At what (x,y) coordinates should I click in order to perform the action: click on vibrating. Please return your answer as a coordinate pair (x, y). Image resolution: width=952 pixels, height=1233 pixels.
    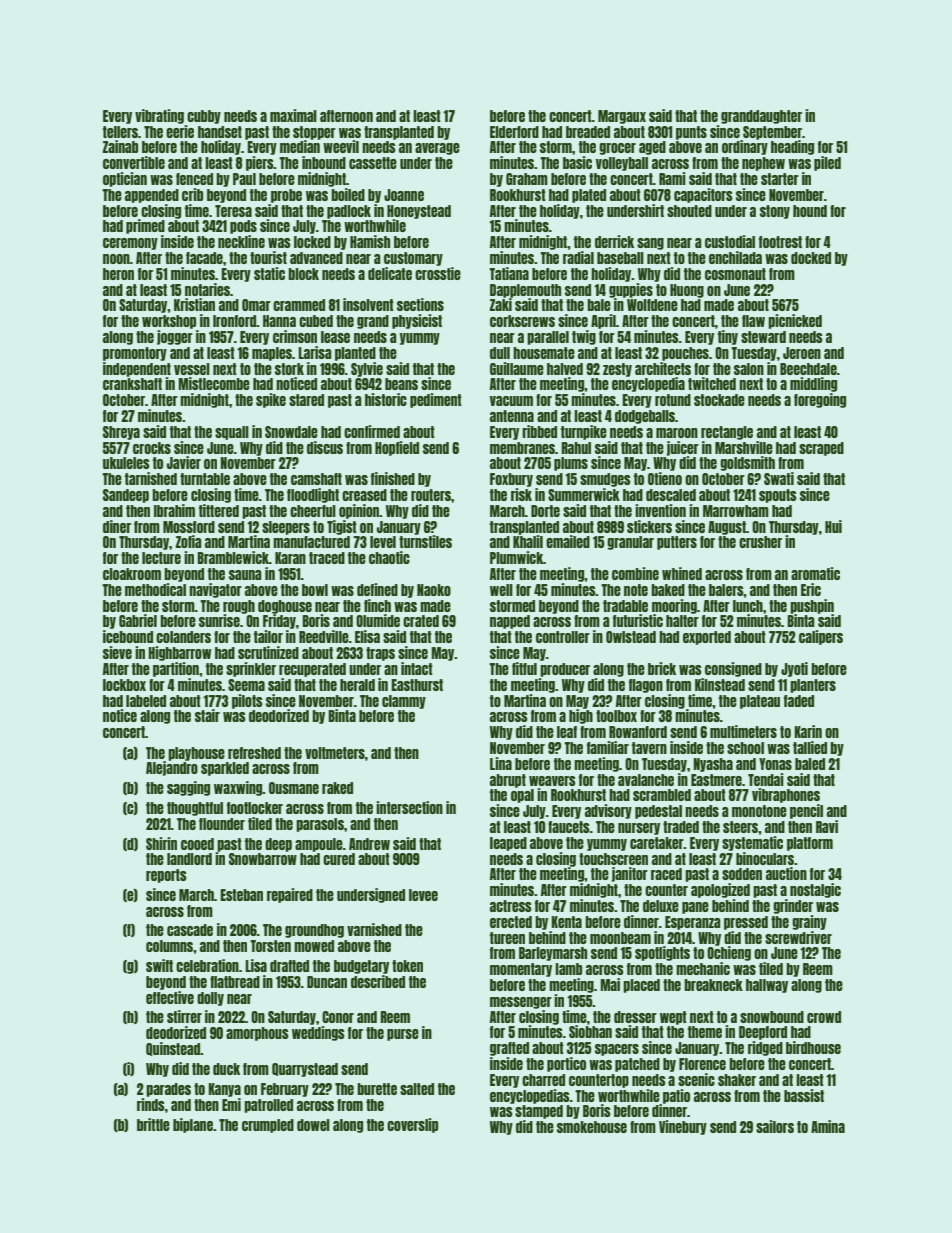
    Looking at the image, I should click on (159, 116).
